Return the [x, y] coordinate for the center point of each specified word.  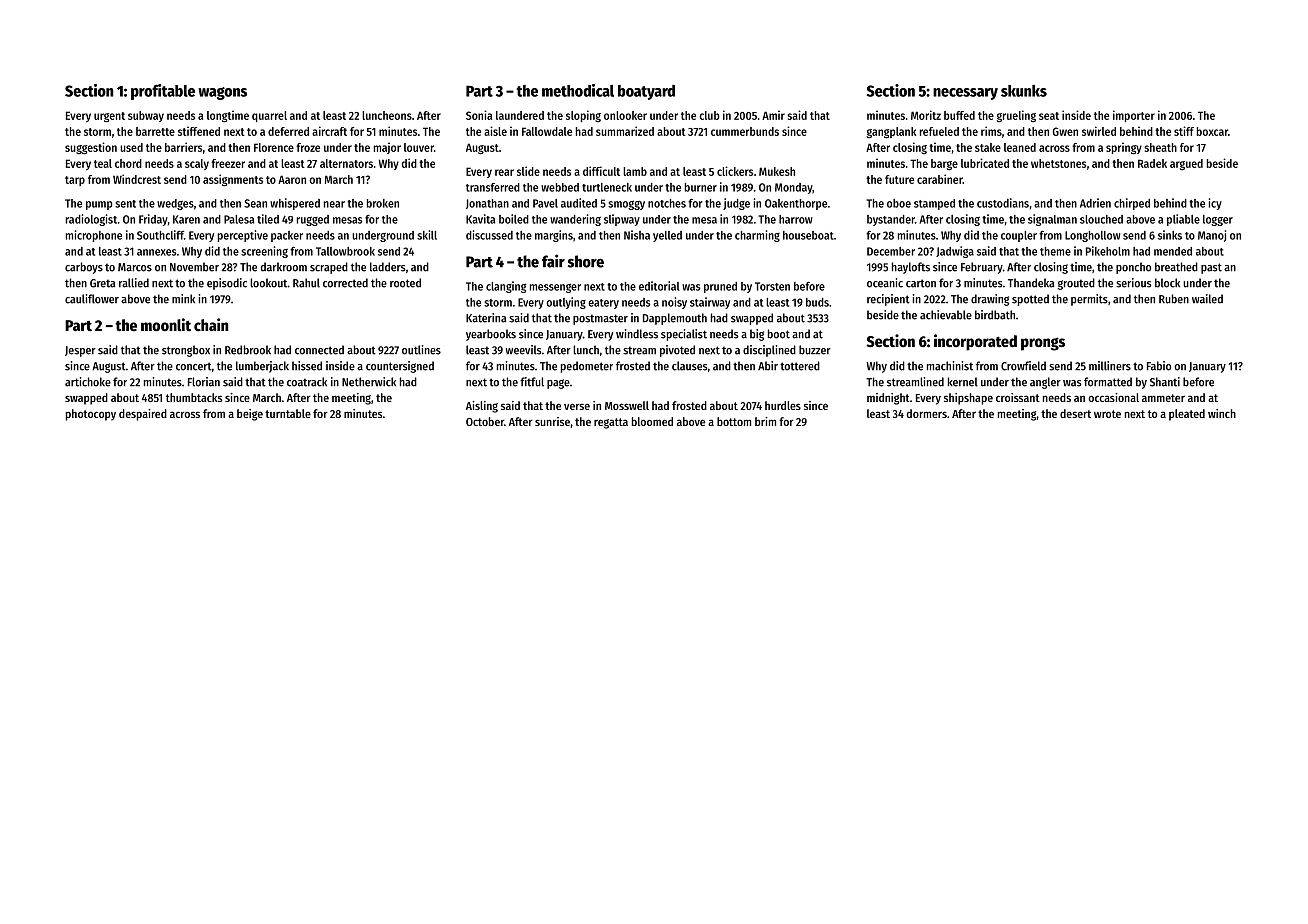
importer [1134, 116]
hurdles [783, 405]
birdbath [995, 315]
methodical [578, 90]
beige [250, 415]
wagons [222, 93]
